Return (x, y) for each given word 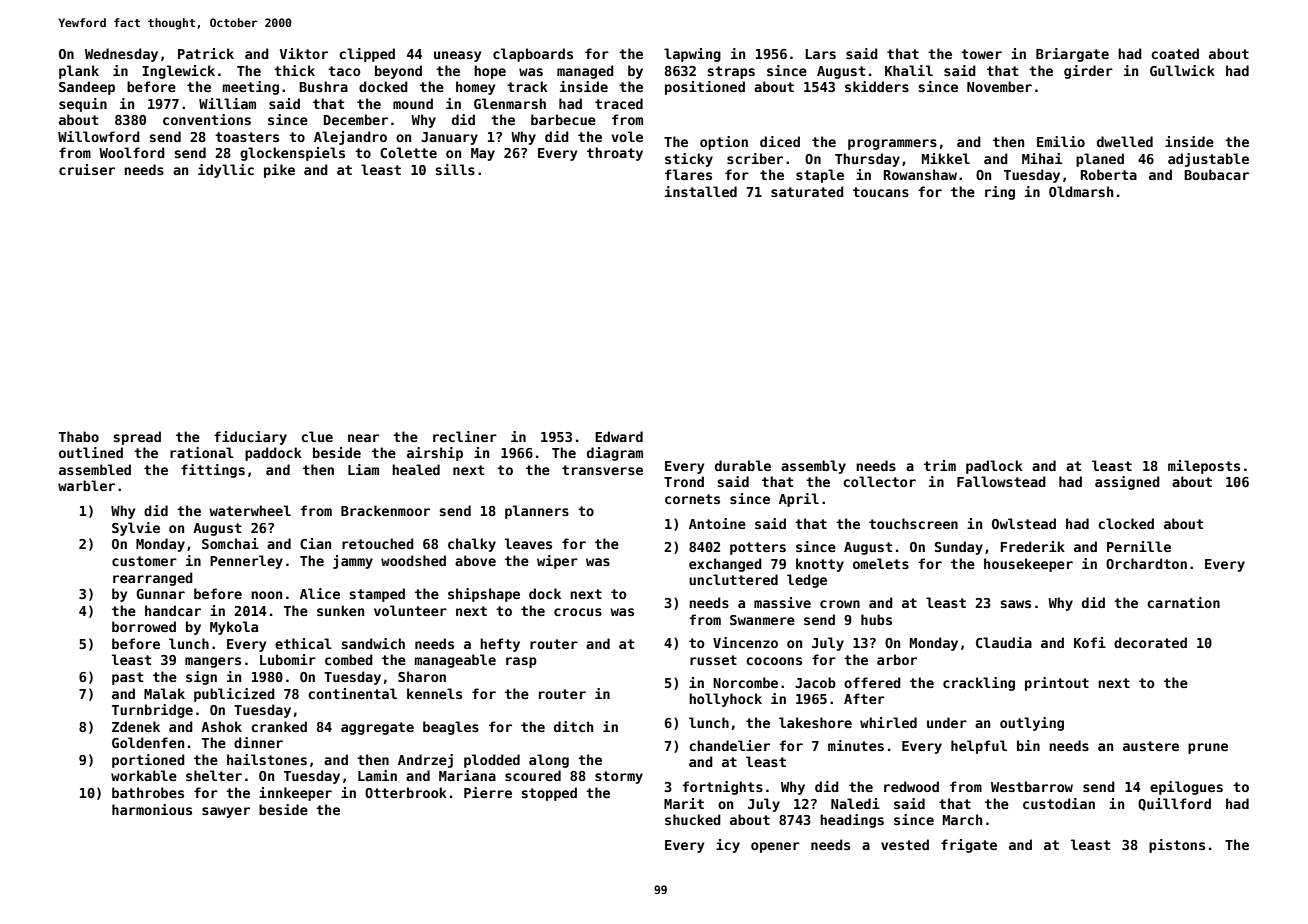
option (724, 143)
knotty (820, 565)
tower (981, 54)
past (127, 678)
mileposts (1204, 467)
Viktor (303, 53)
